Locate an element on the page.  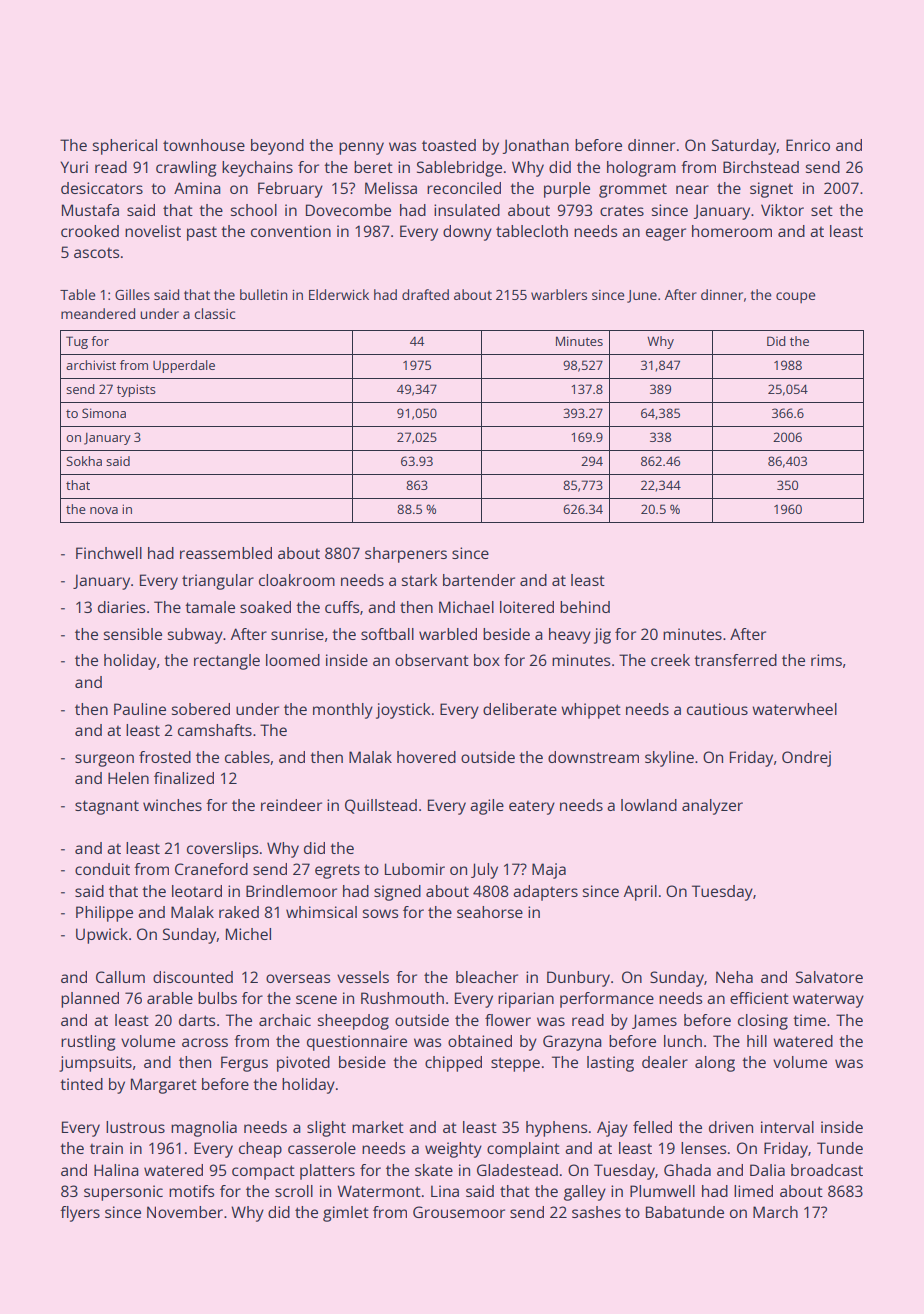
Philippe is located at coordinates (104, 914).
